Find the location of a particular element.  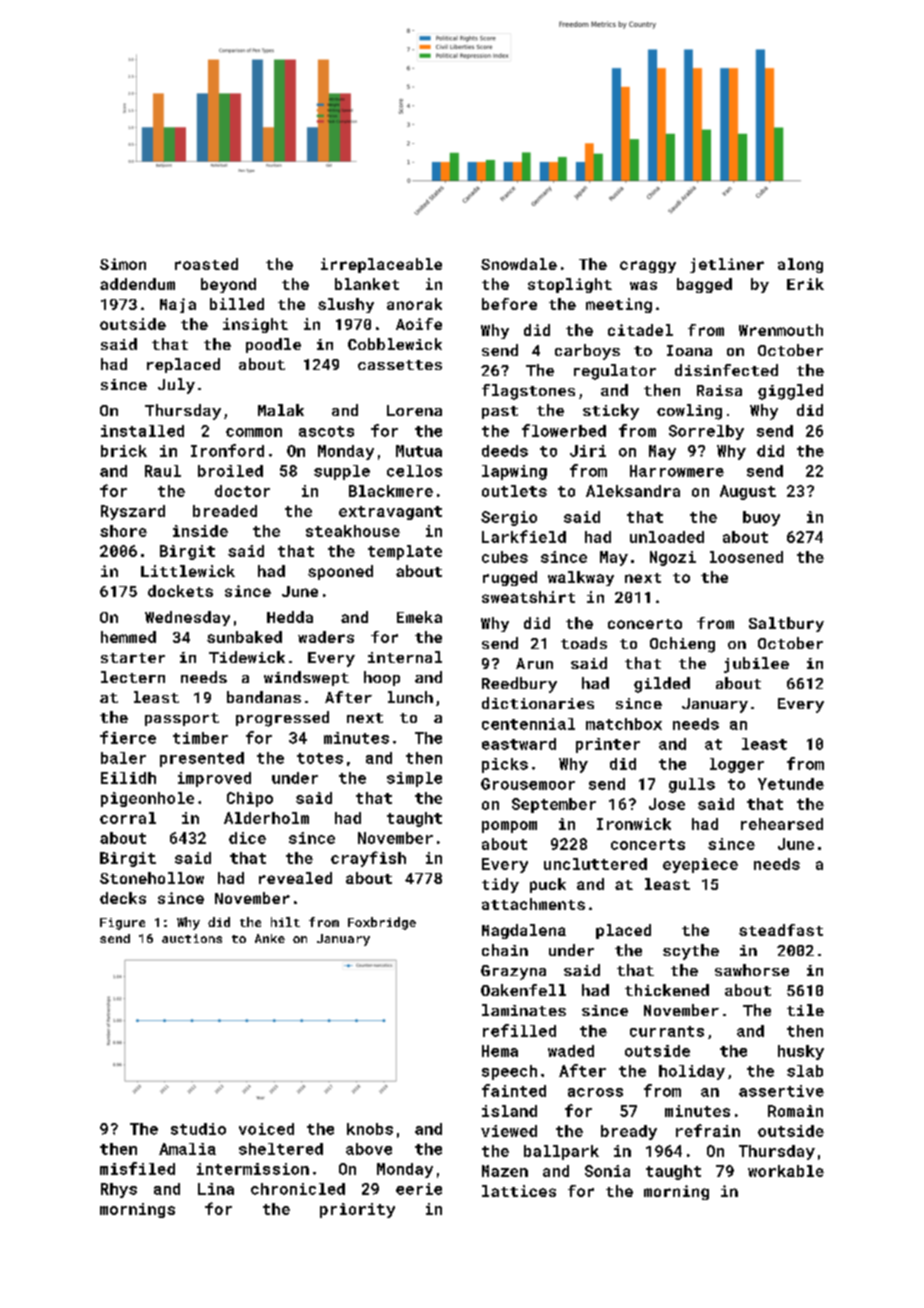

walkway is located at coordinates (581, 578).
